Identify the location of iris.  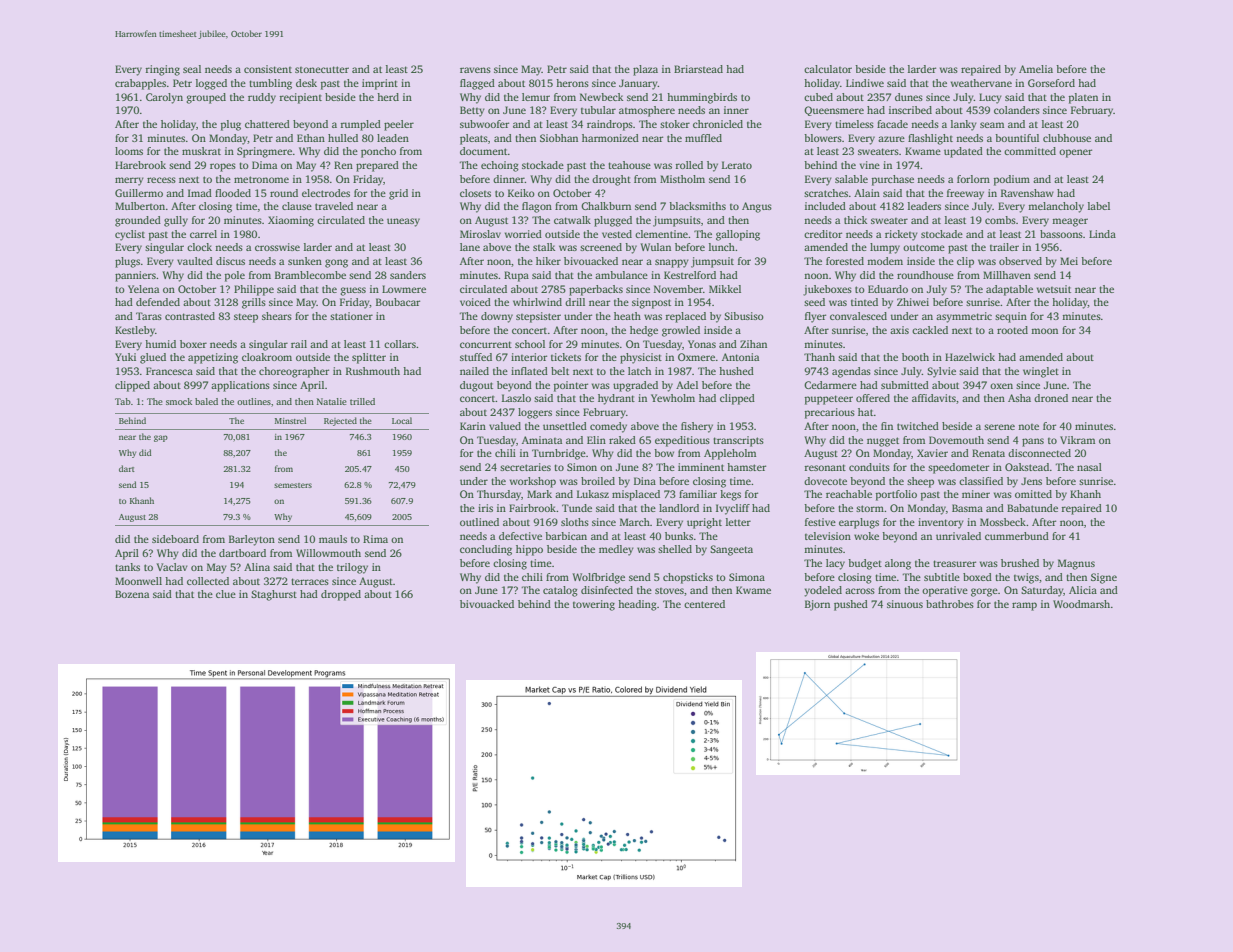
(485, 508).
